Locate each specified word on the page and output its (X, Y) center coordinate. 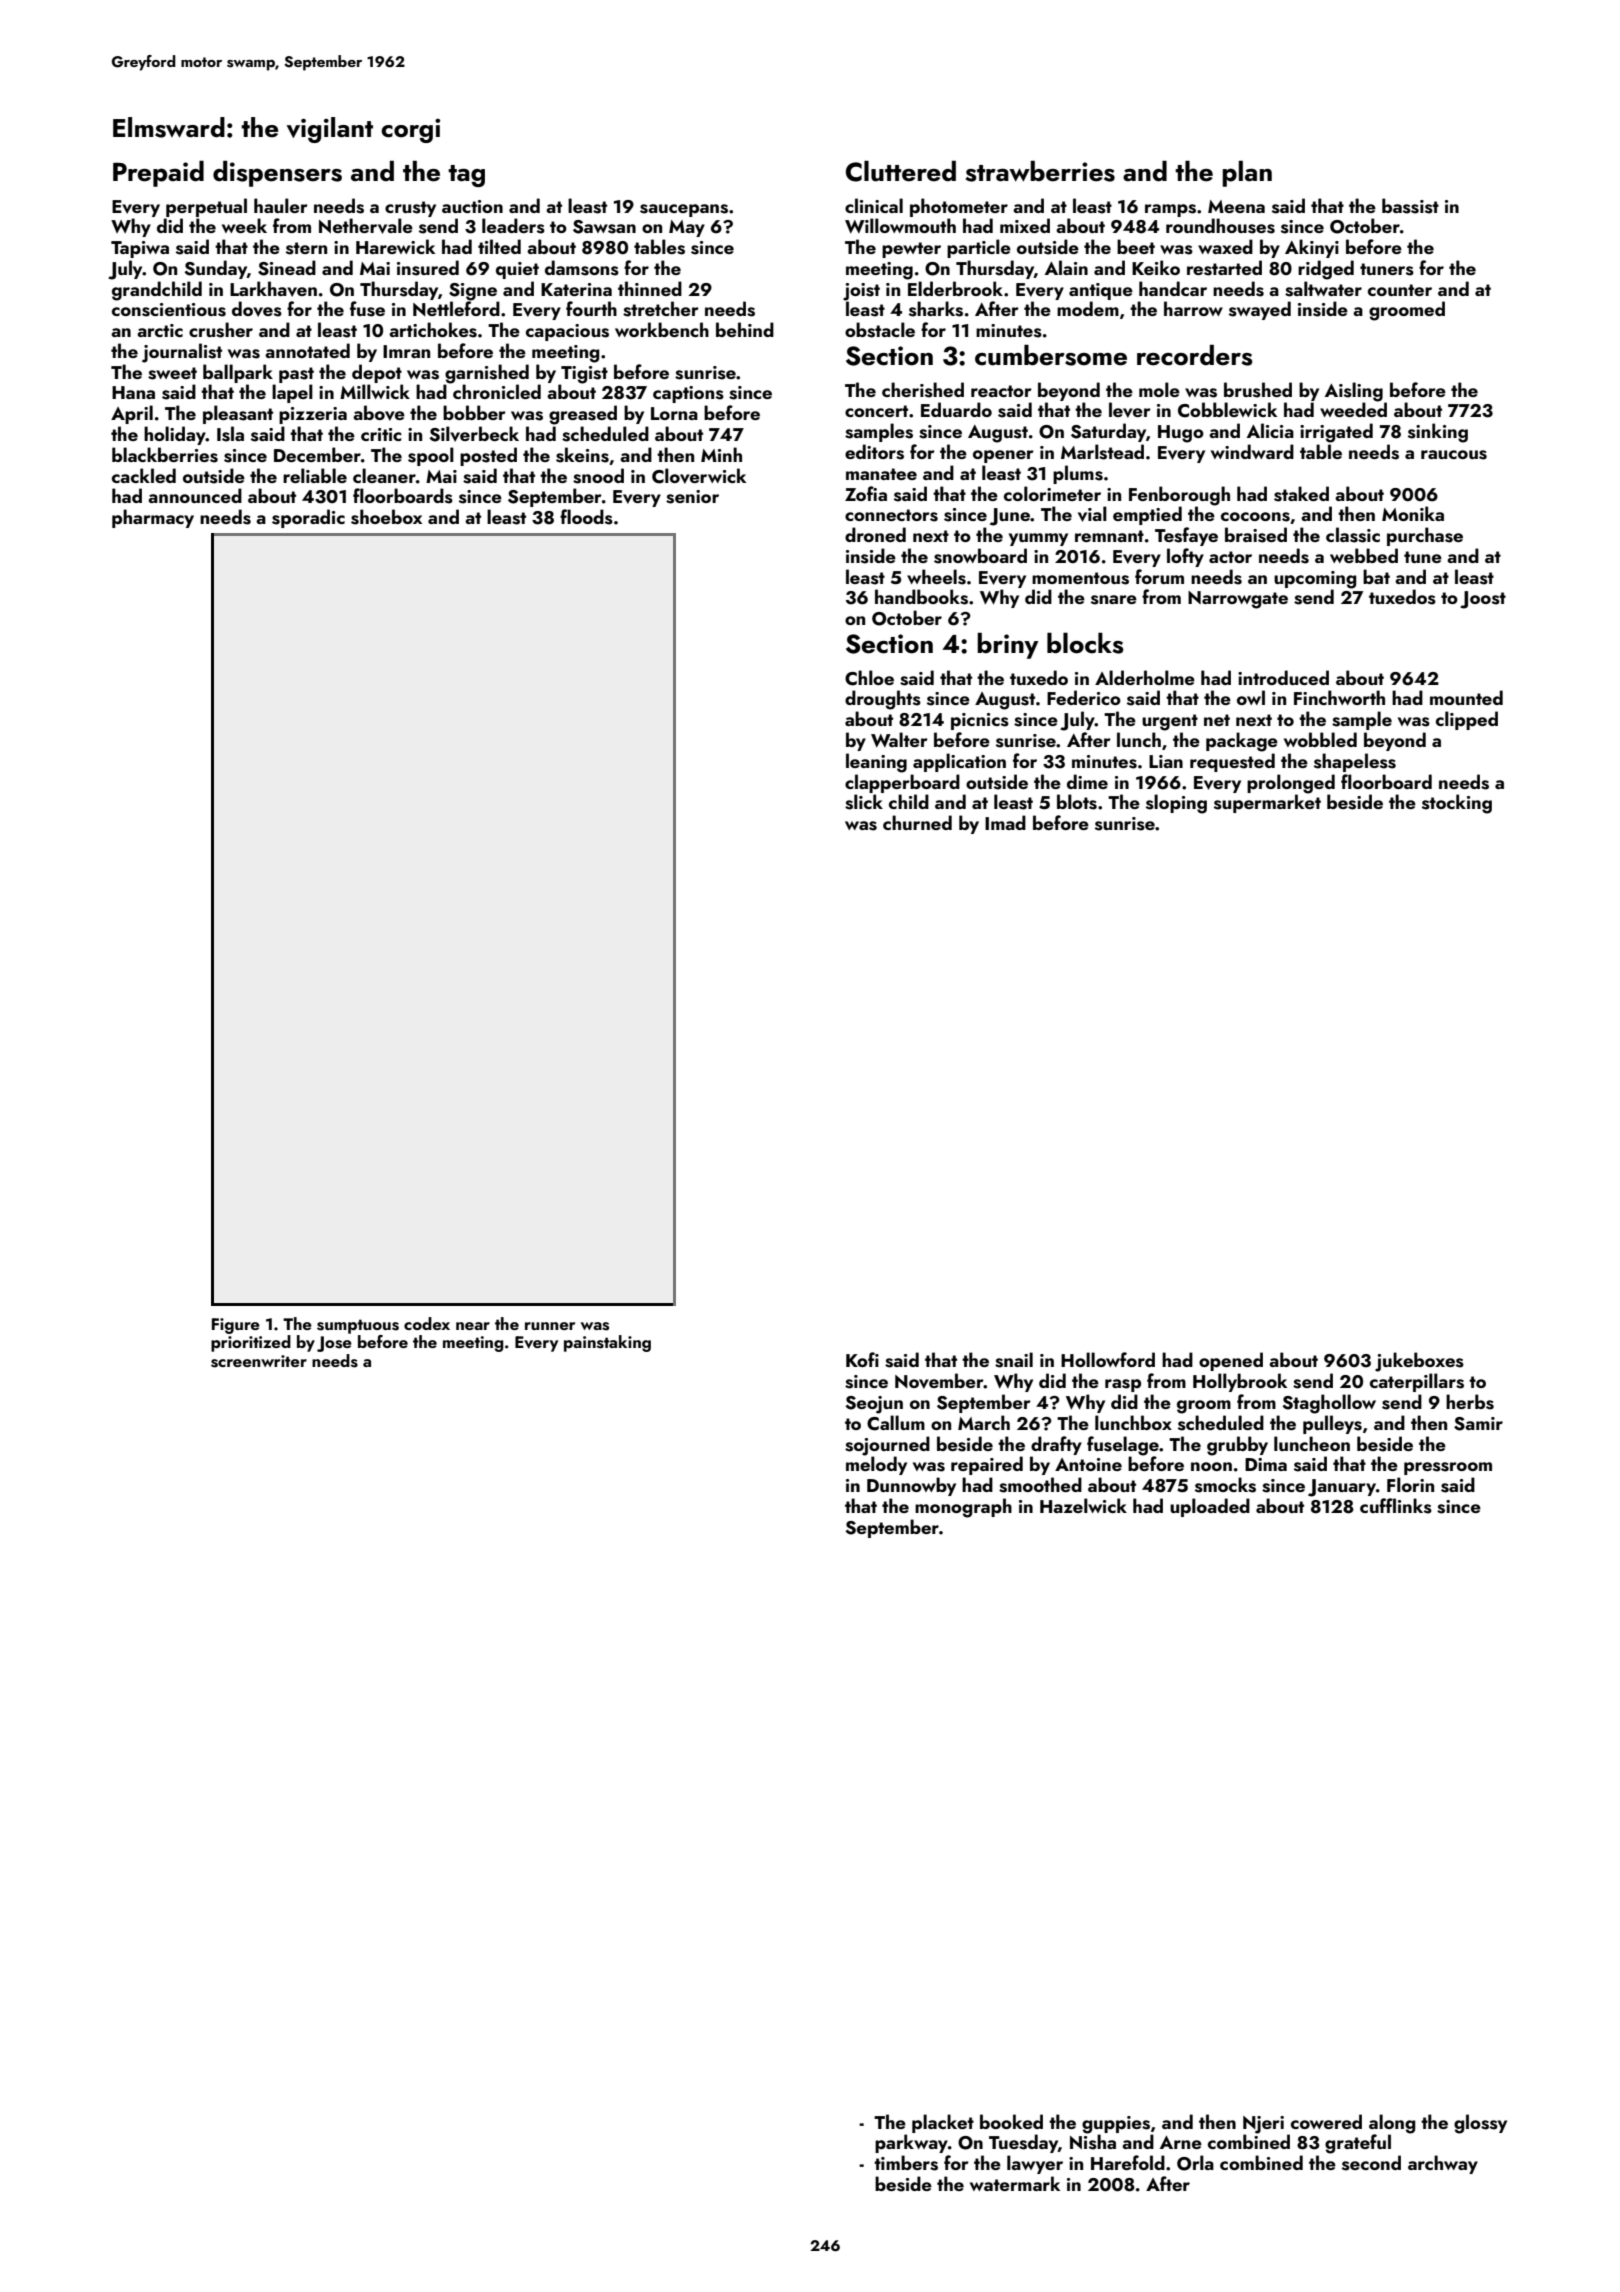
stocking (1457, 804)
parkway (911, 2143)
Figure (236, 1326)
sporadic (308, 518)
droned (875, 534)
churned (917, 822)
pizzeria (313, 415)
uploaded (1210, 1507)
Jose (334, 1344)
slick (864, 802)
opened (1231, 1361)
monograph (963, 1508)
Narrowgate (1238, 600)
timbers (906, 2163)
